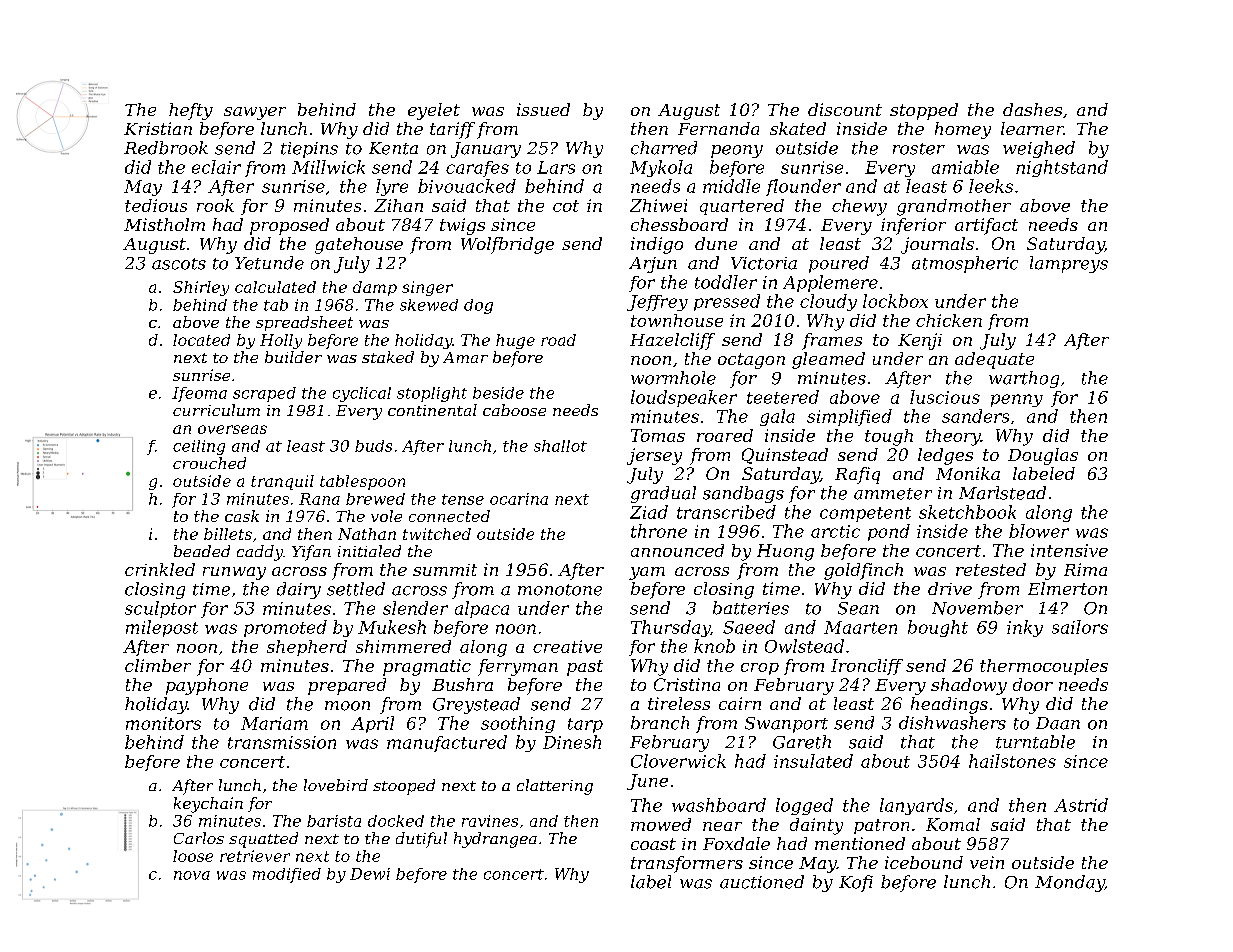  Describe the element at coordinates (572, 742) in the document. I see `Dinesh` at that location.
